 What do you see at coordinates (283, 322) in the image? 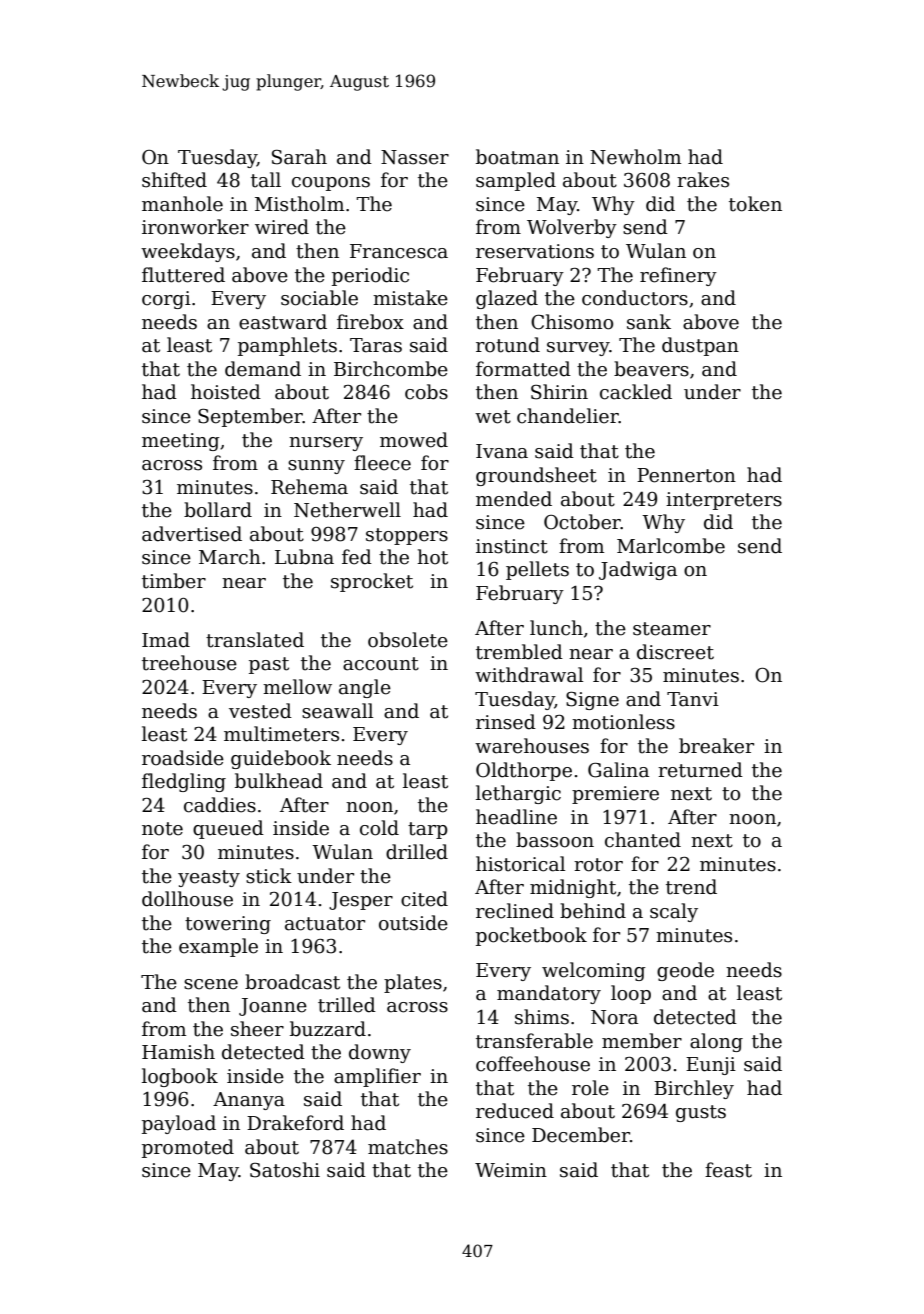
I see `eastward` at bounding box center [283, 322].
